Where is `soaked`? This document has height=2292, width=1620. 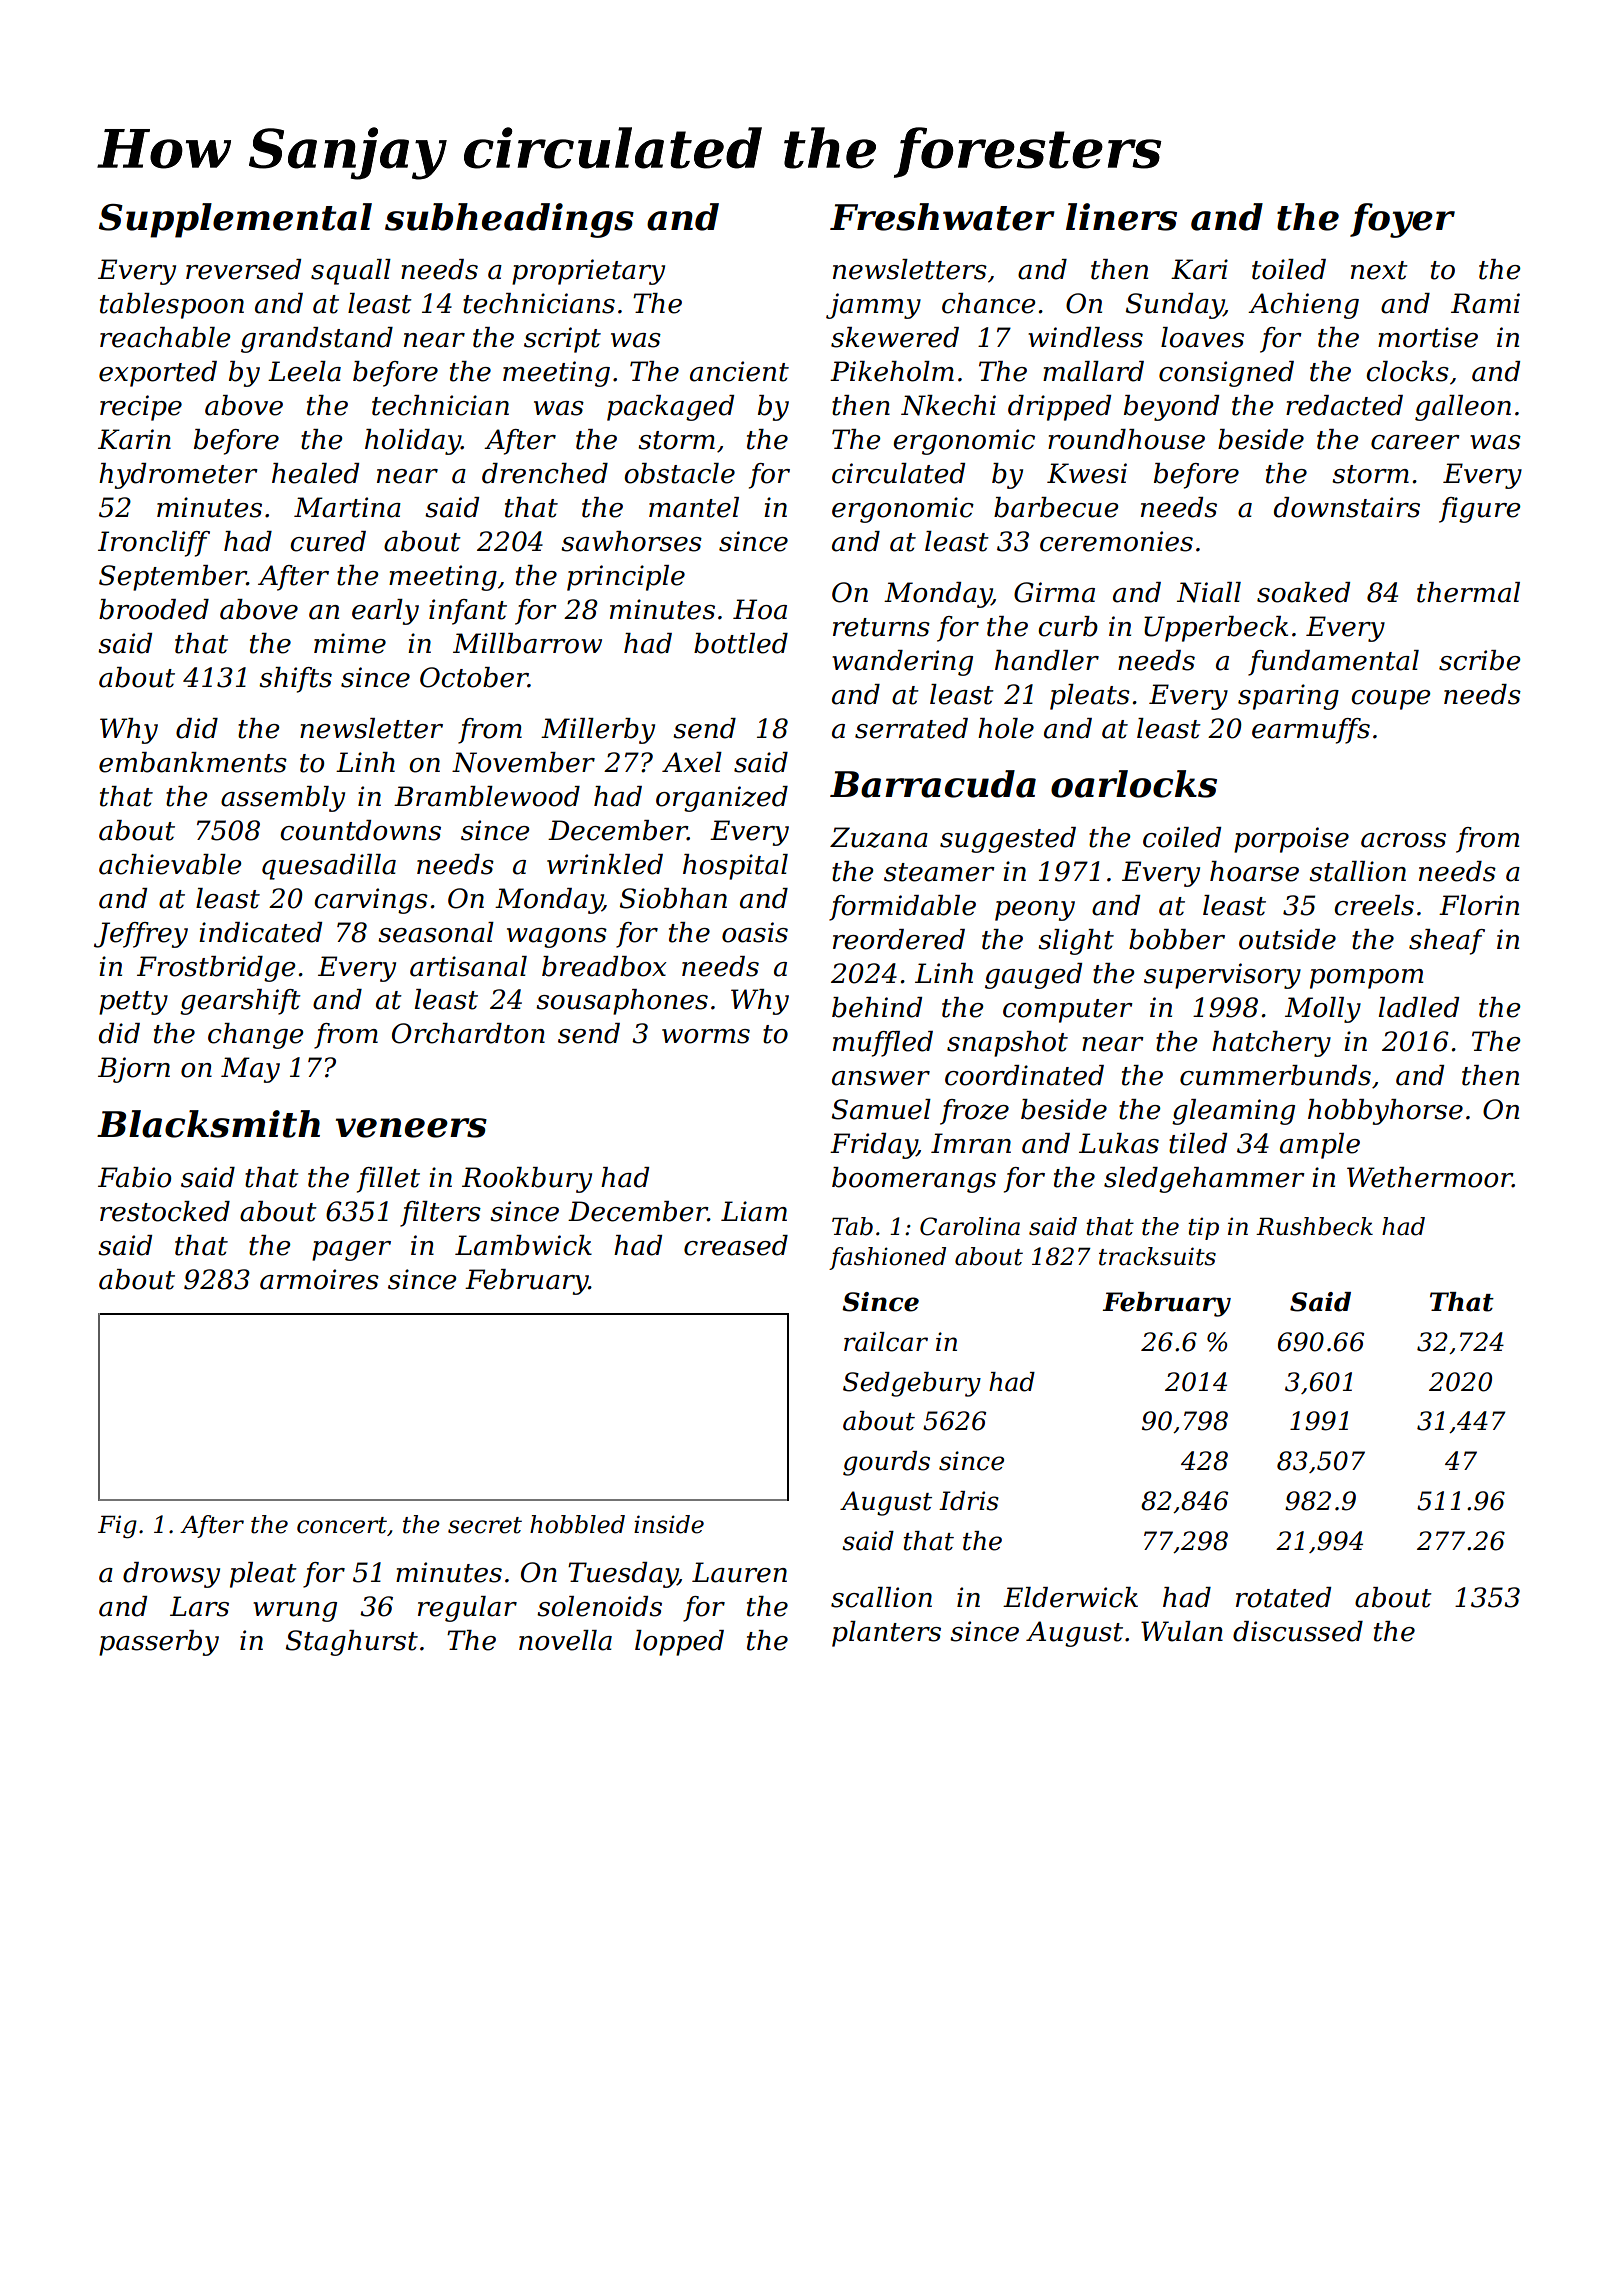 soaked is located at coordinates (1303, 592).
